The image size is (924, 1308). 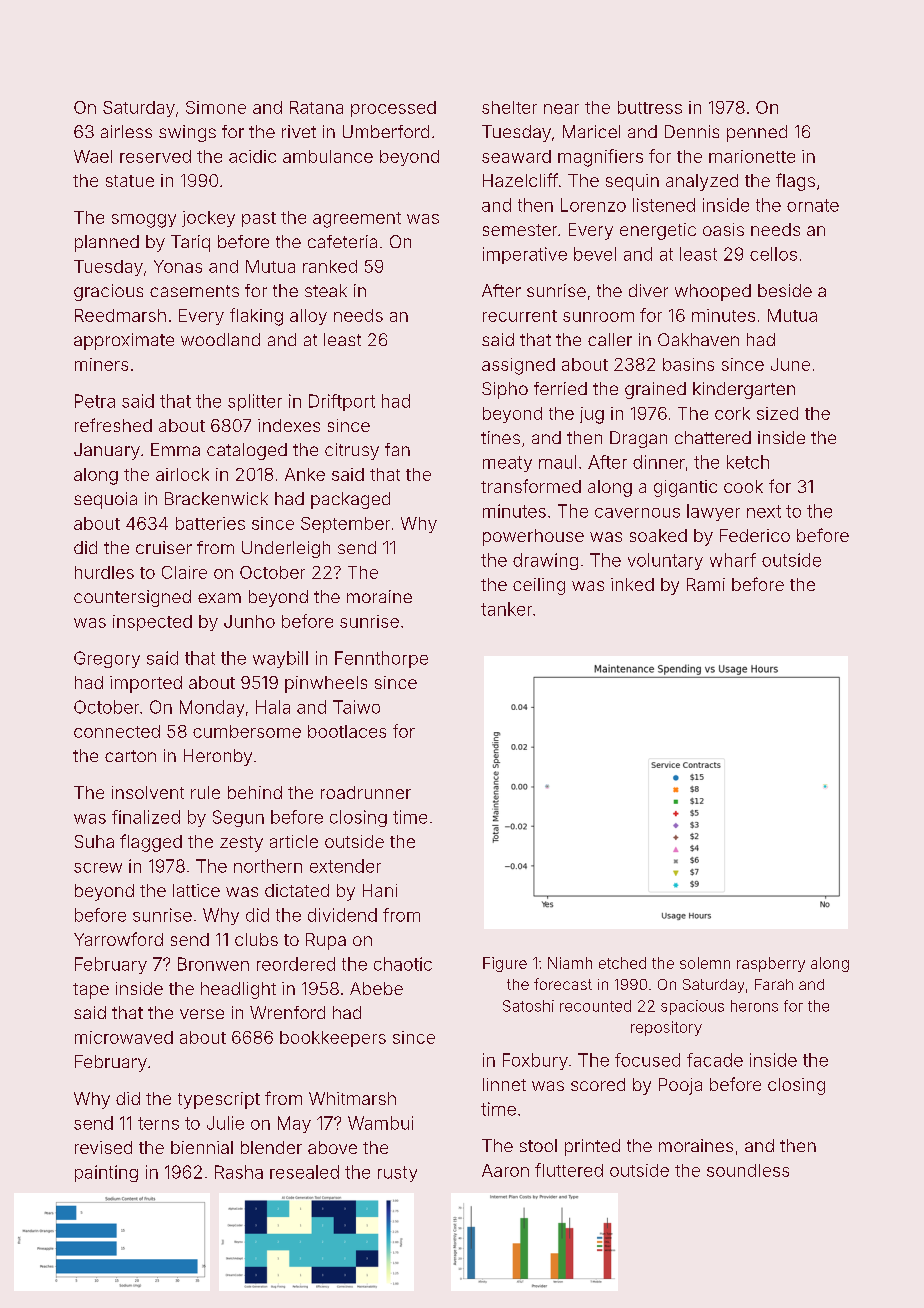 What do you see at coordinates (196, 890) in the screenshot?
I see `lattice` at bounding box center [196, 890].
